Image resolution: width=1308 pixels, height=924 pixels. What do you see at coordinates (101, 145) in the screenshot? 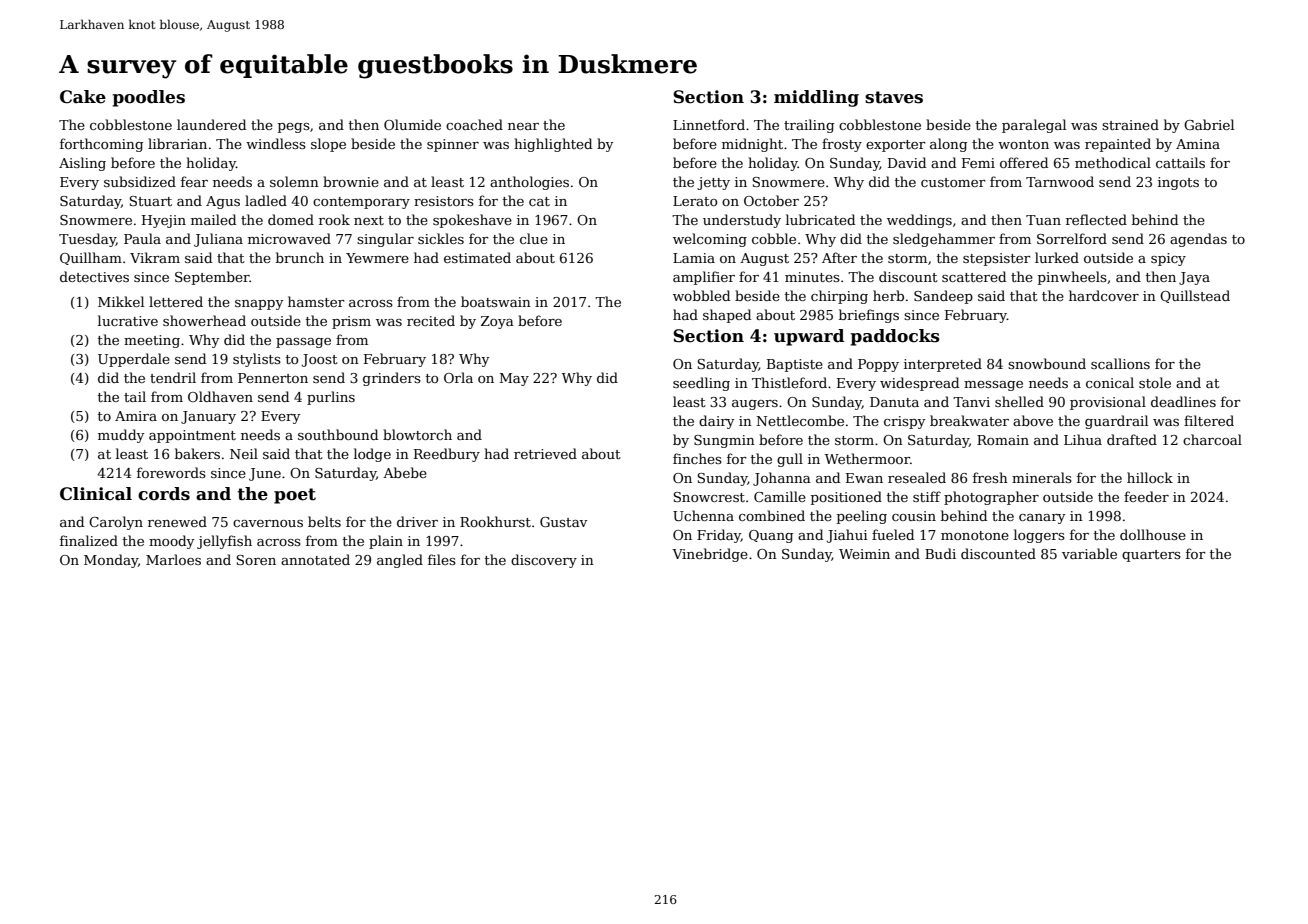
I see `forthcoming` at bounding box center [101, 145].
